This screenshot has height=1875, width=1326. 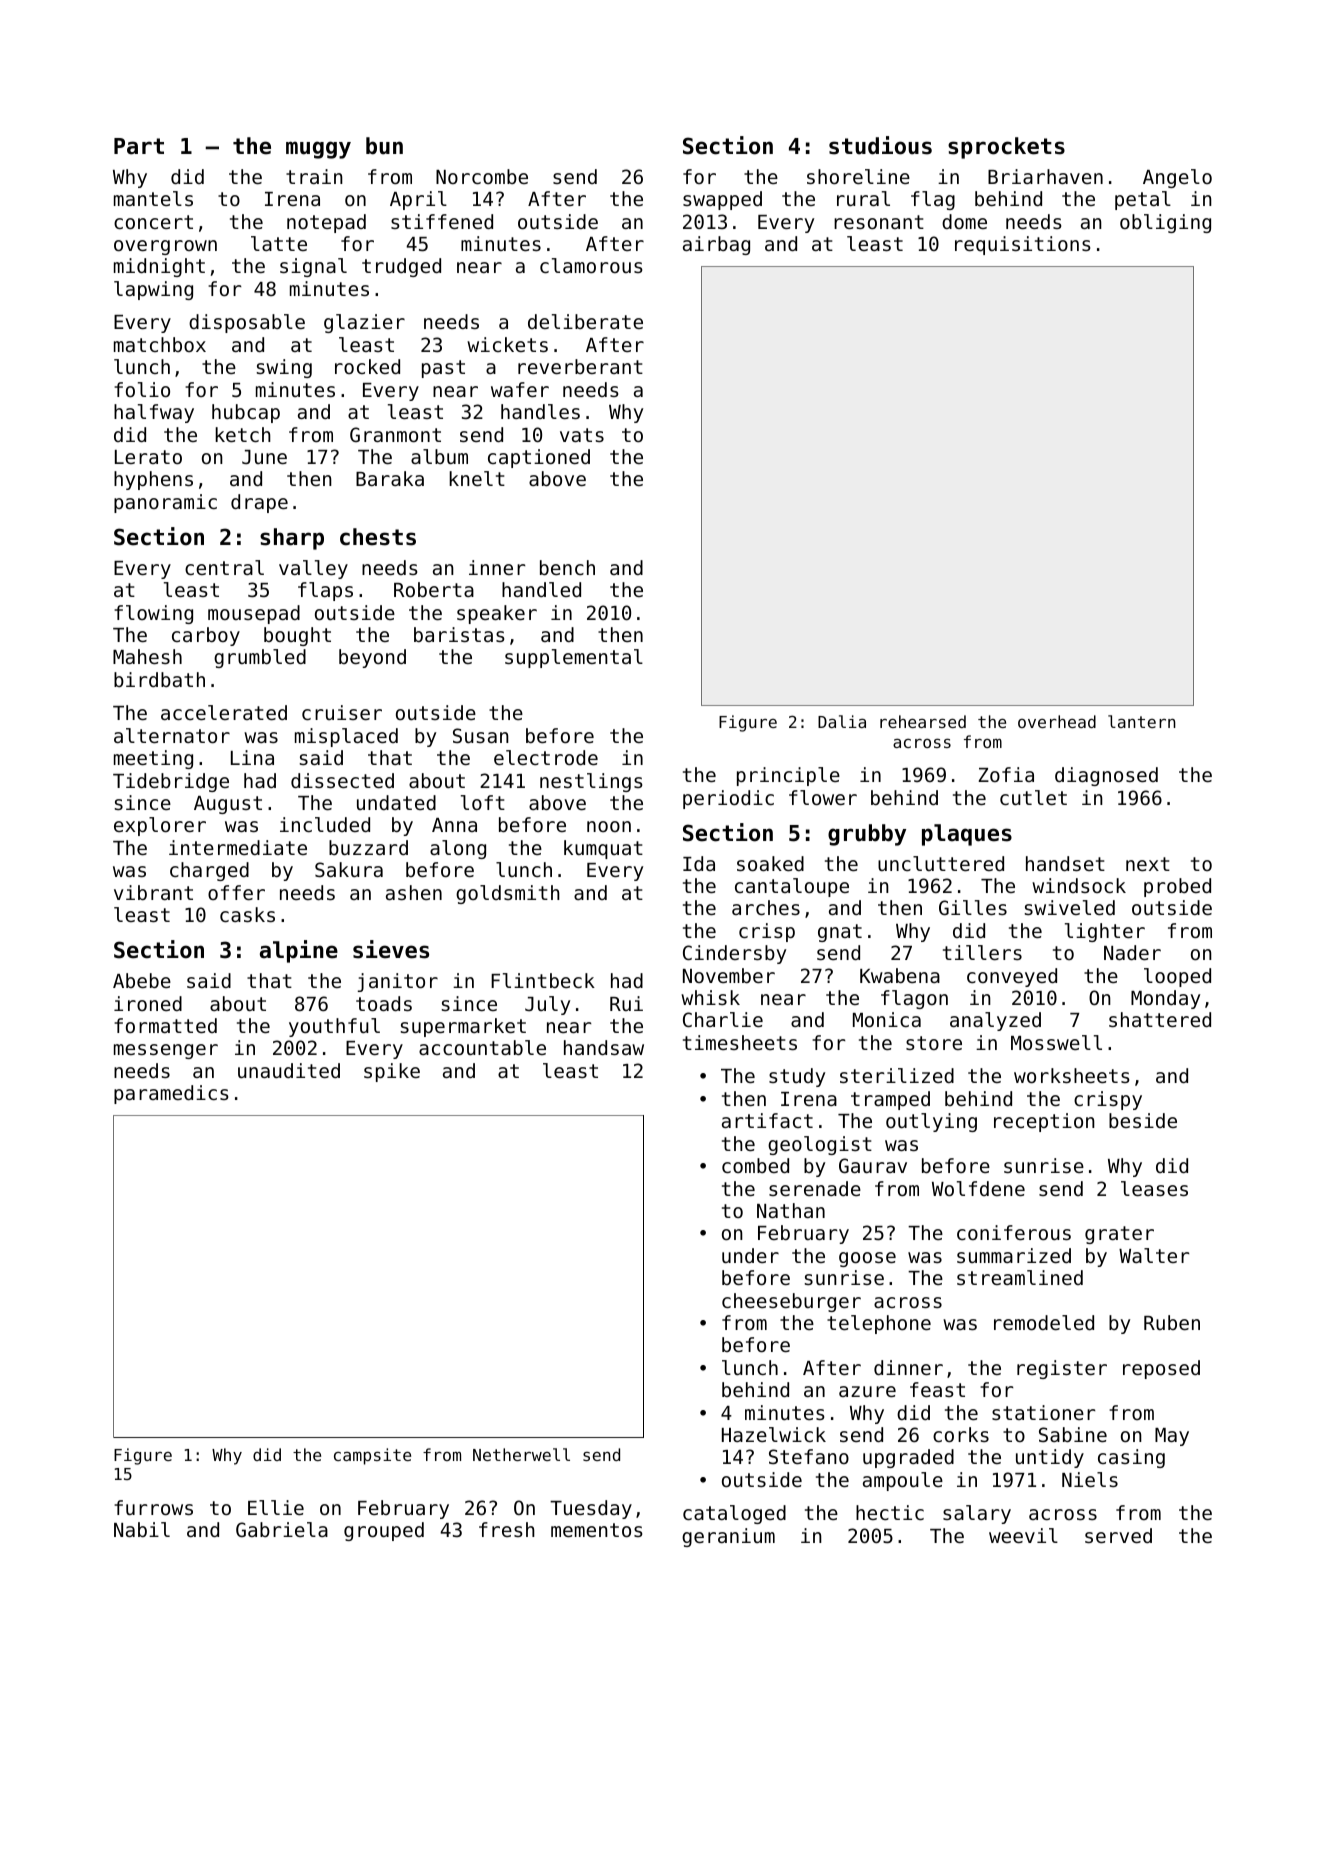 What do you see at coordinates (1057, 721) in the screenshot?
I see `overhead` at bounding box center [1057, 721].
